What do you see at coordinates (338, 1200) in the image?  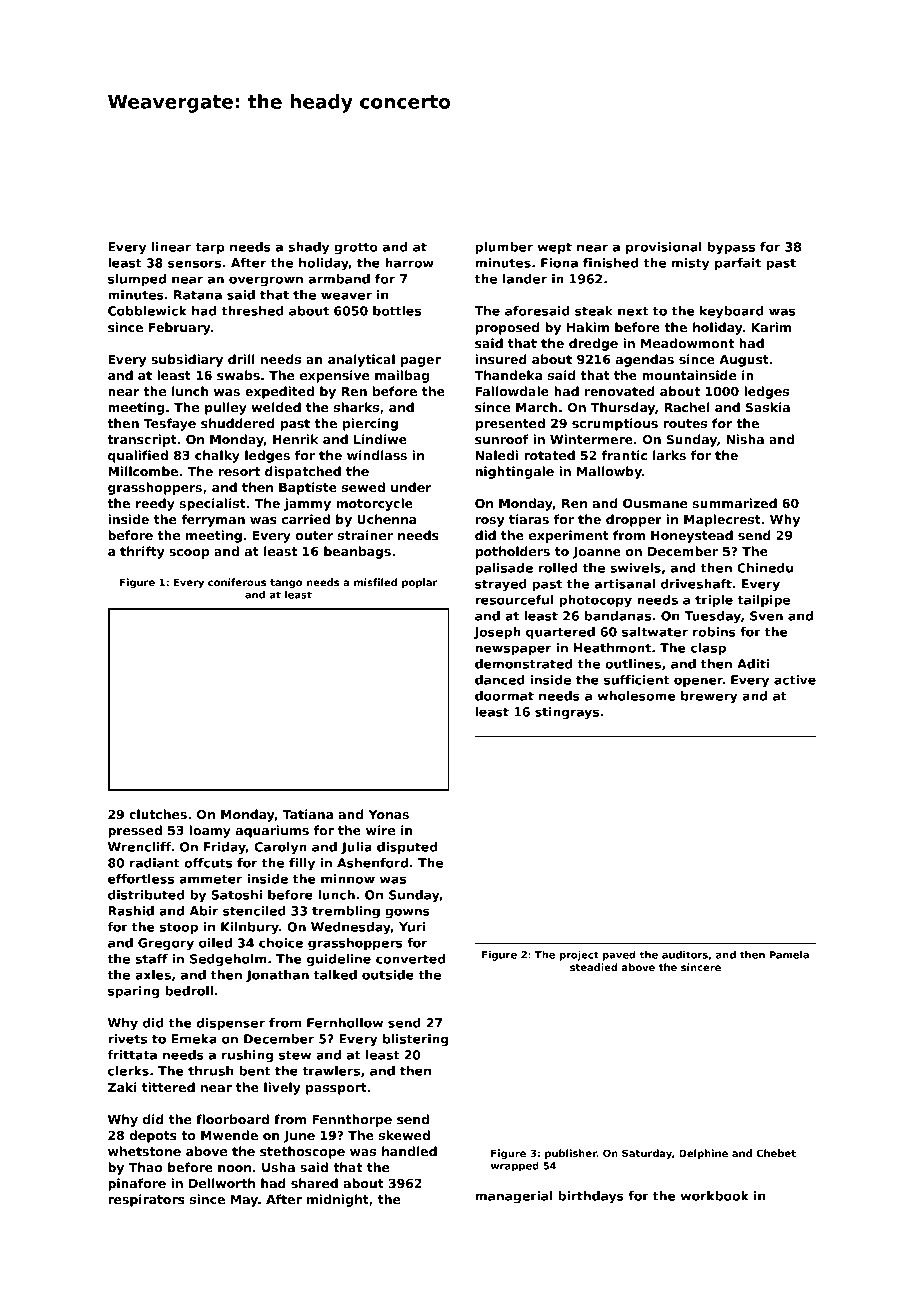 I see `midnight` at bounding box center [338, 1200].
